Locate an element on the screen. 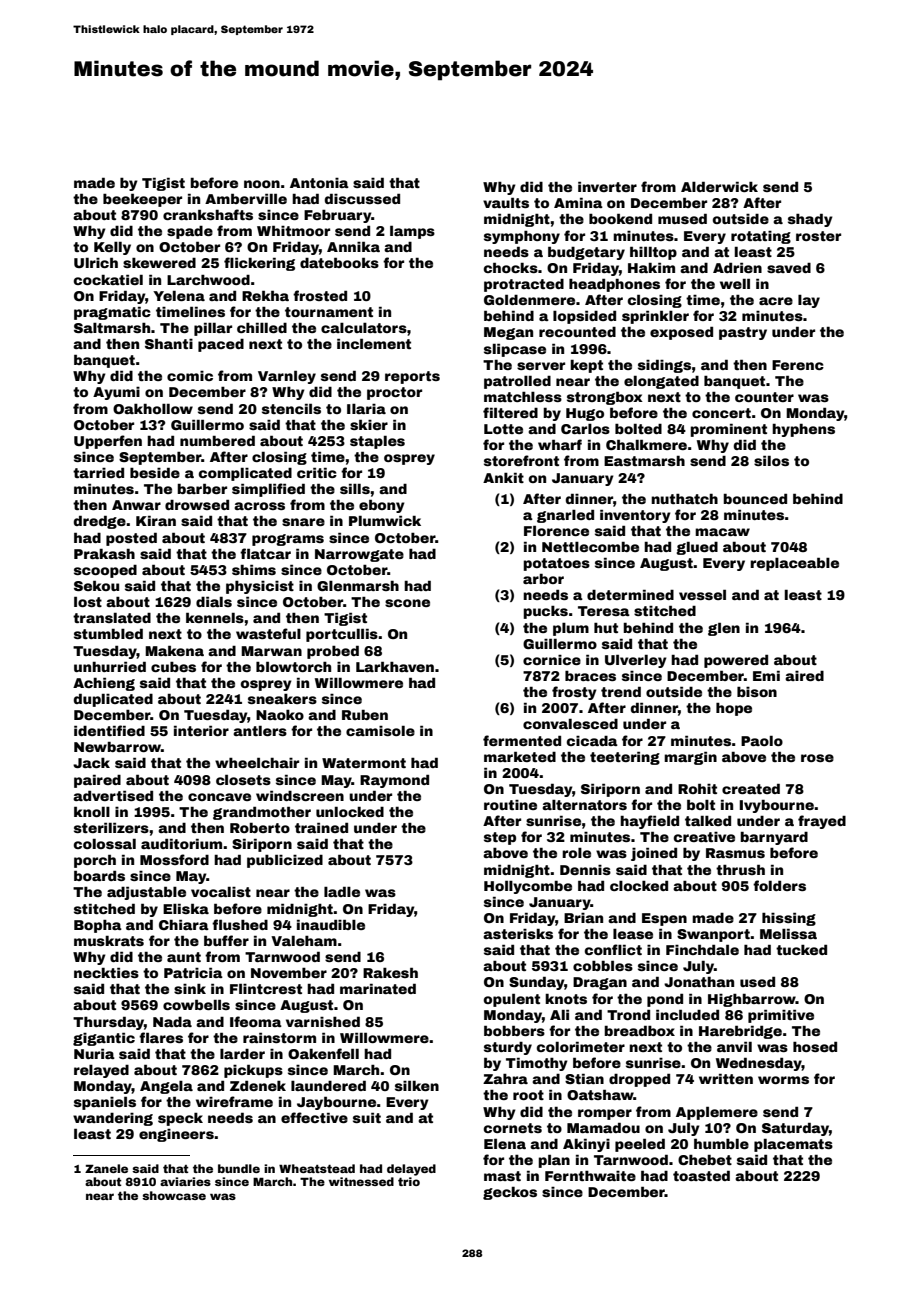 The width and height of the screenshot is (924, 1314). rotating is located at coordinates (761, 237).
